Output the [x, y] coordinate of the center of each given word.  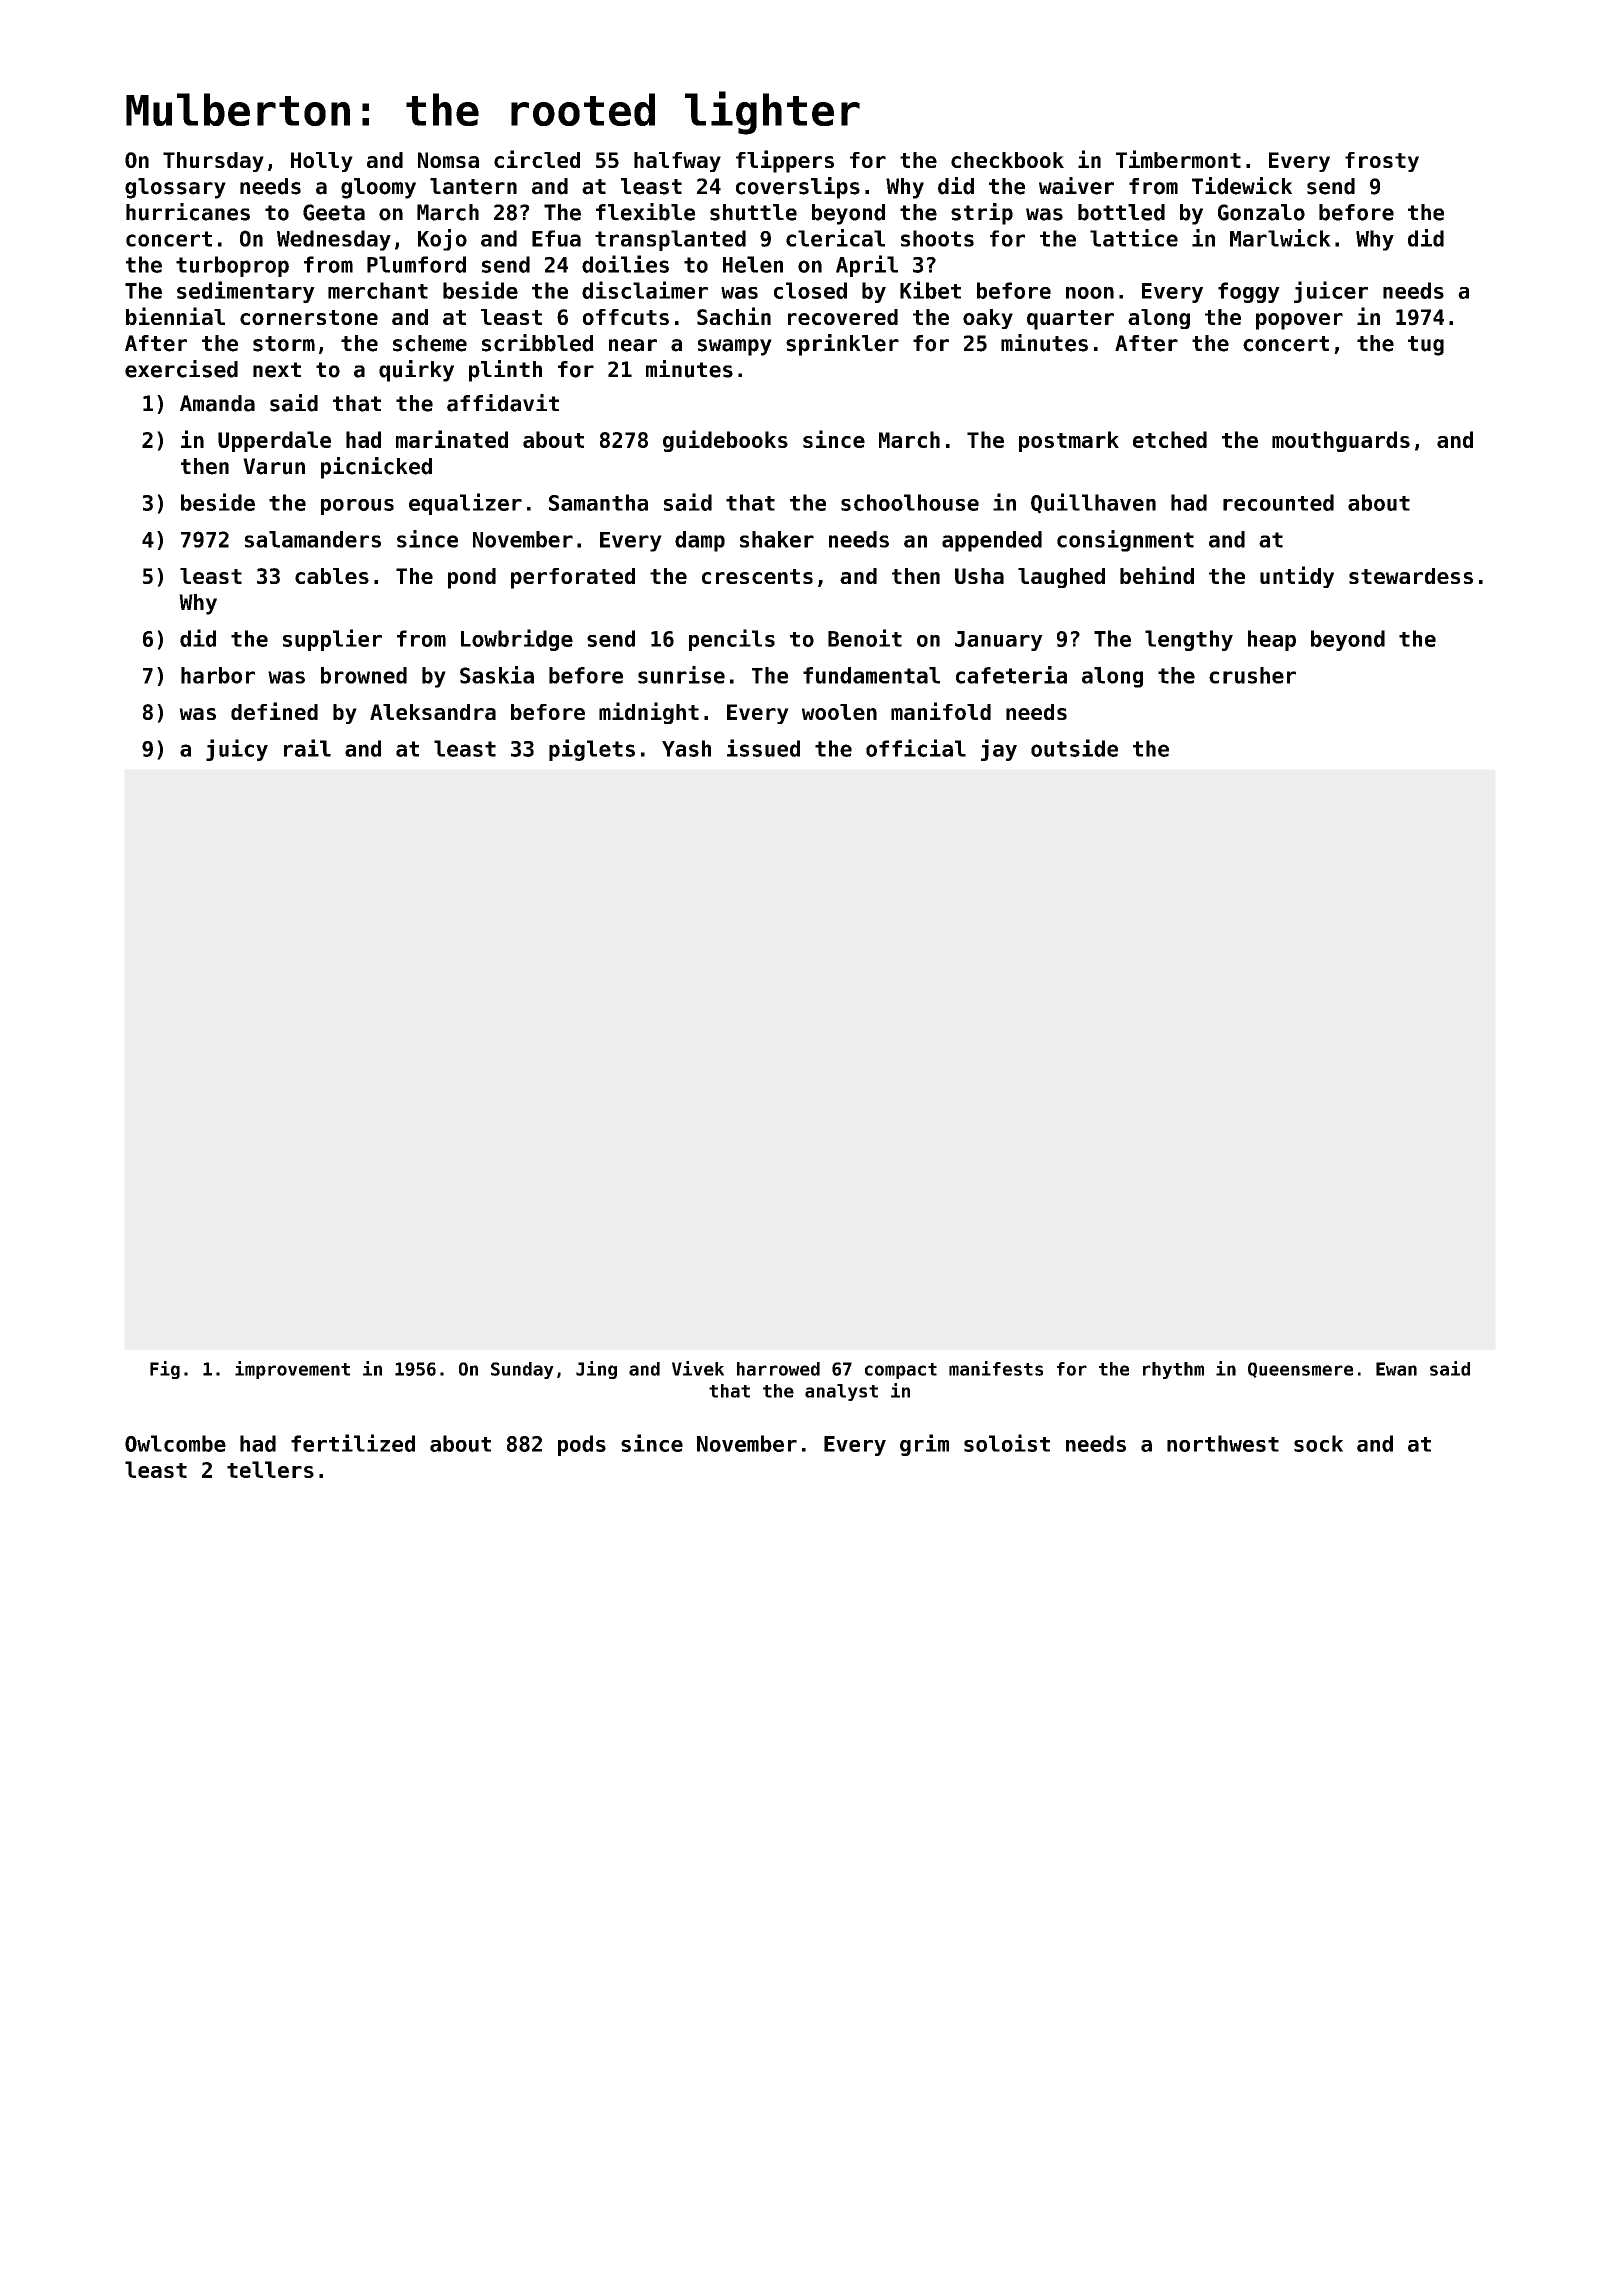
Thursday [213, 162]
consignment [1125, 541]
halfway [677, 162]
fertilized [353, 1443]
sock [1318, 1443]
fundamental [871, 675]
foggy [1249, 292]
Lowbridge [517, 640]
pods [582, 1445]
